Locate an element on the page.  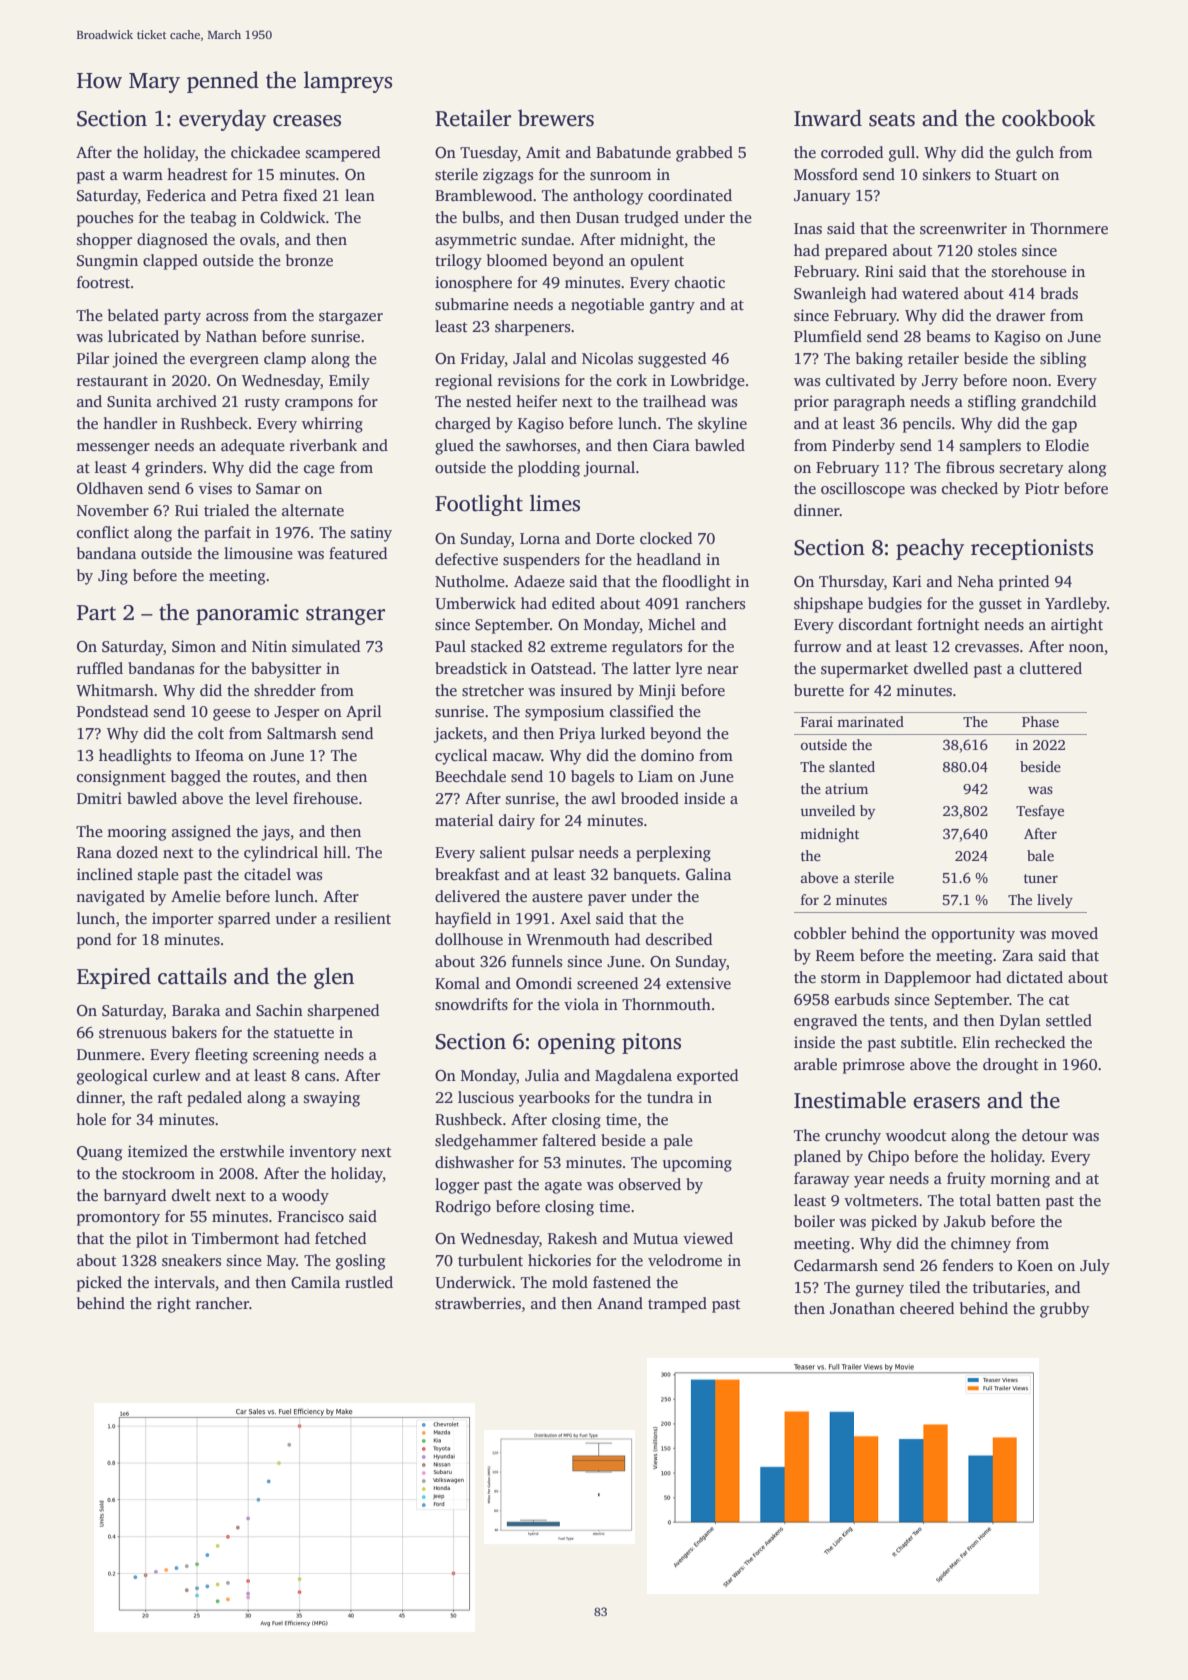
sparred is located at coordinates (244, 920).
